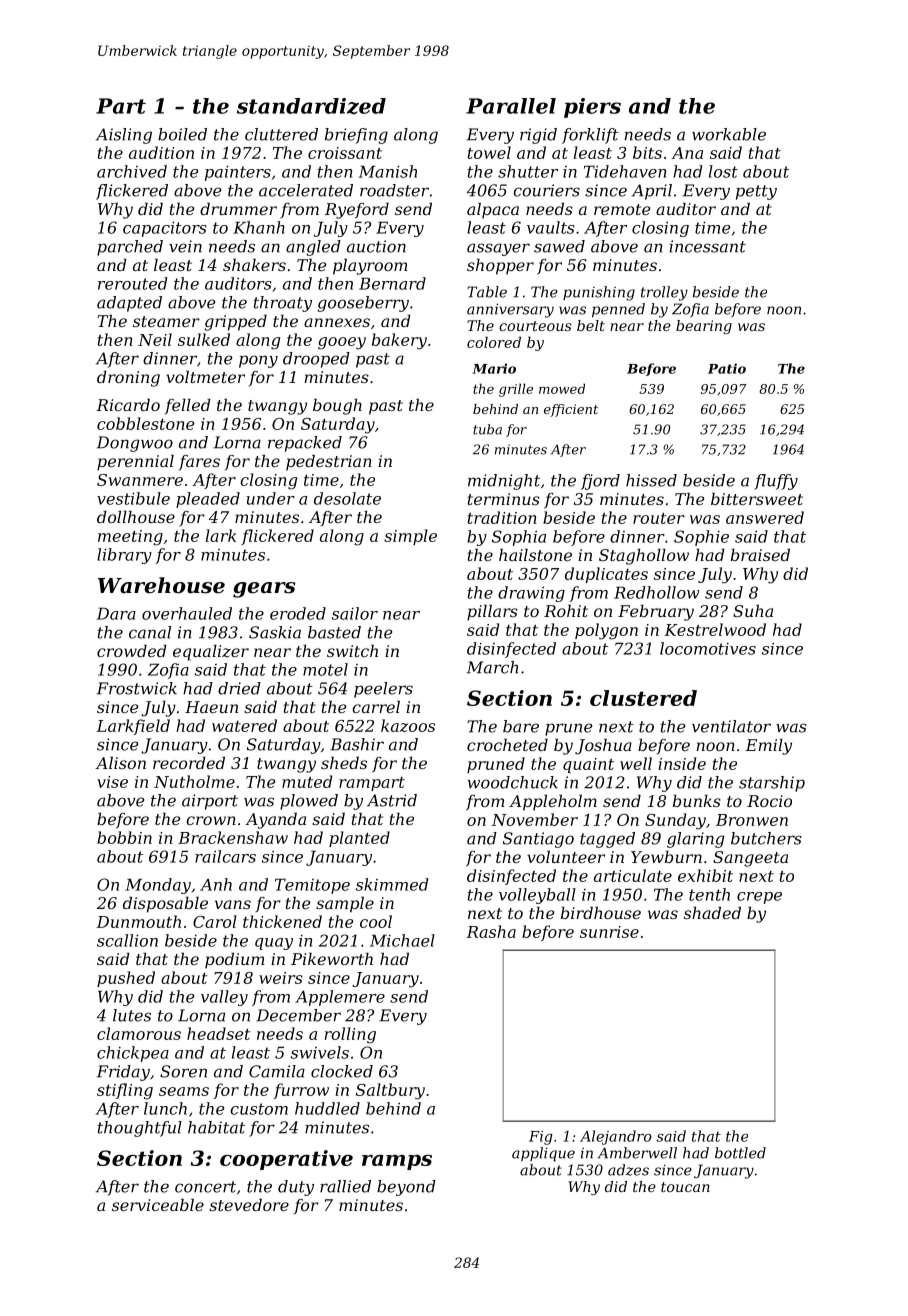  What do you see at coordinates (133, 498) in the page?
I see `vestibule` at bounding box center [133, 498].
